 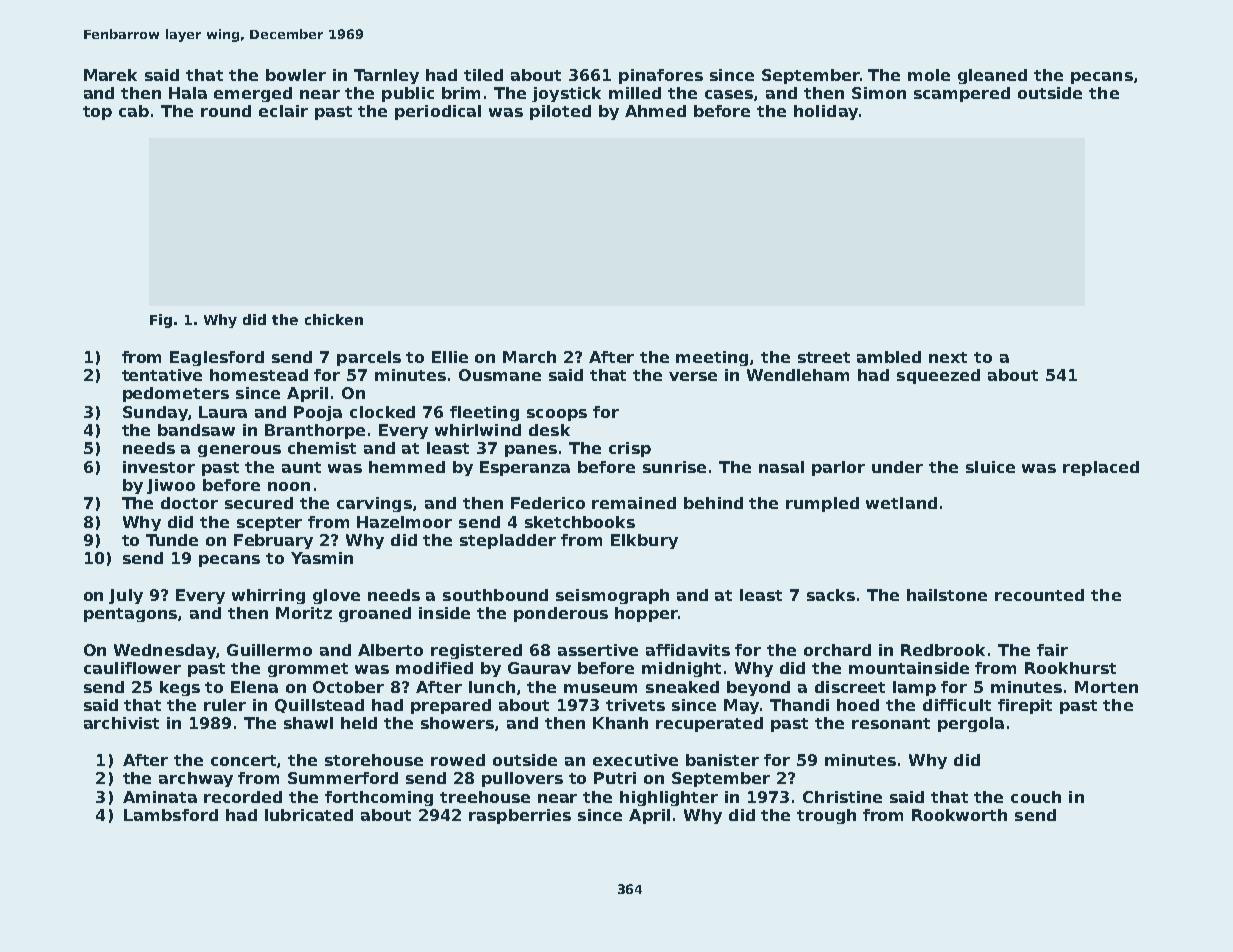 I want to click on bowler, so click(x=296, y=75).
